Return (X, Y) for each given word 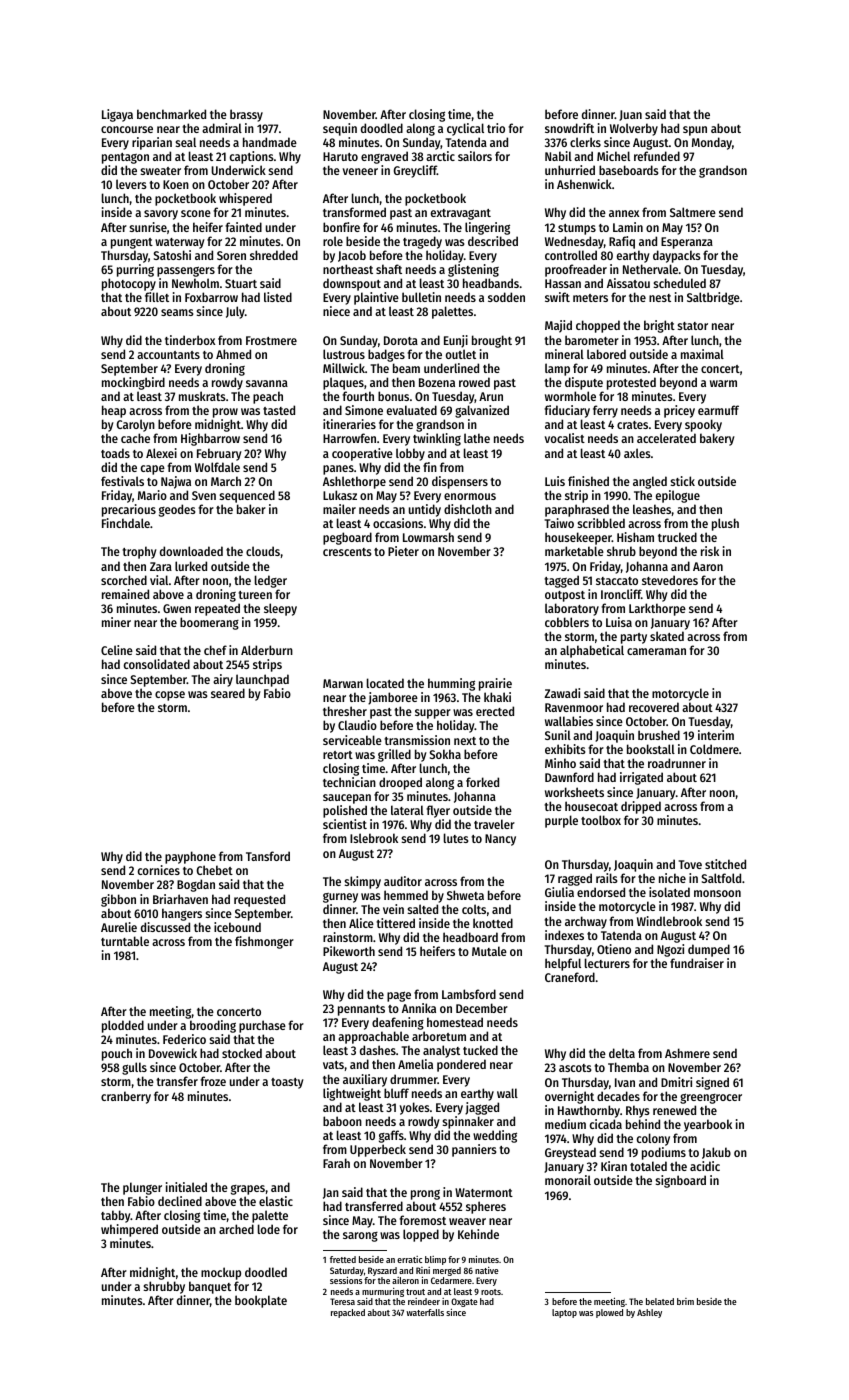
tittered (395, 923)
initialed (186, 1187)
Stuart (241, 283)
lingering (487, 228)
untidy (425, 510)
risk (710, 551)
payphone (190, 857)
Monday (712, 143)
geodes (177, 510)
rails (607, 878)
